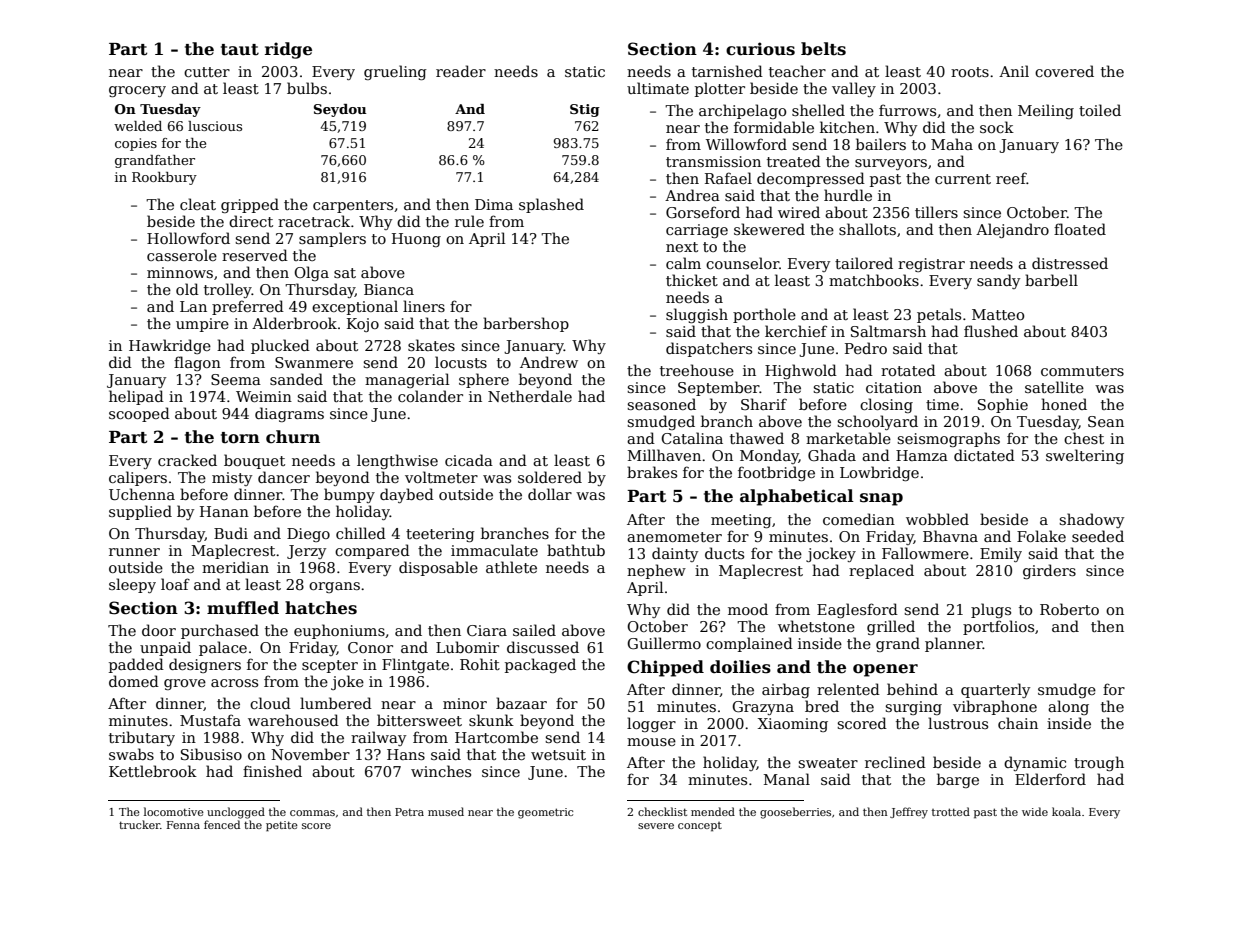 Image resolution: width=1233 pixels, height=952 pixels. What do you see at coordinates (174, 811) in the screenshot?
I see `locomotive` at bounding box center [174, 811].
